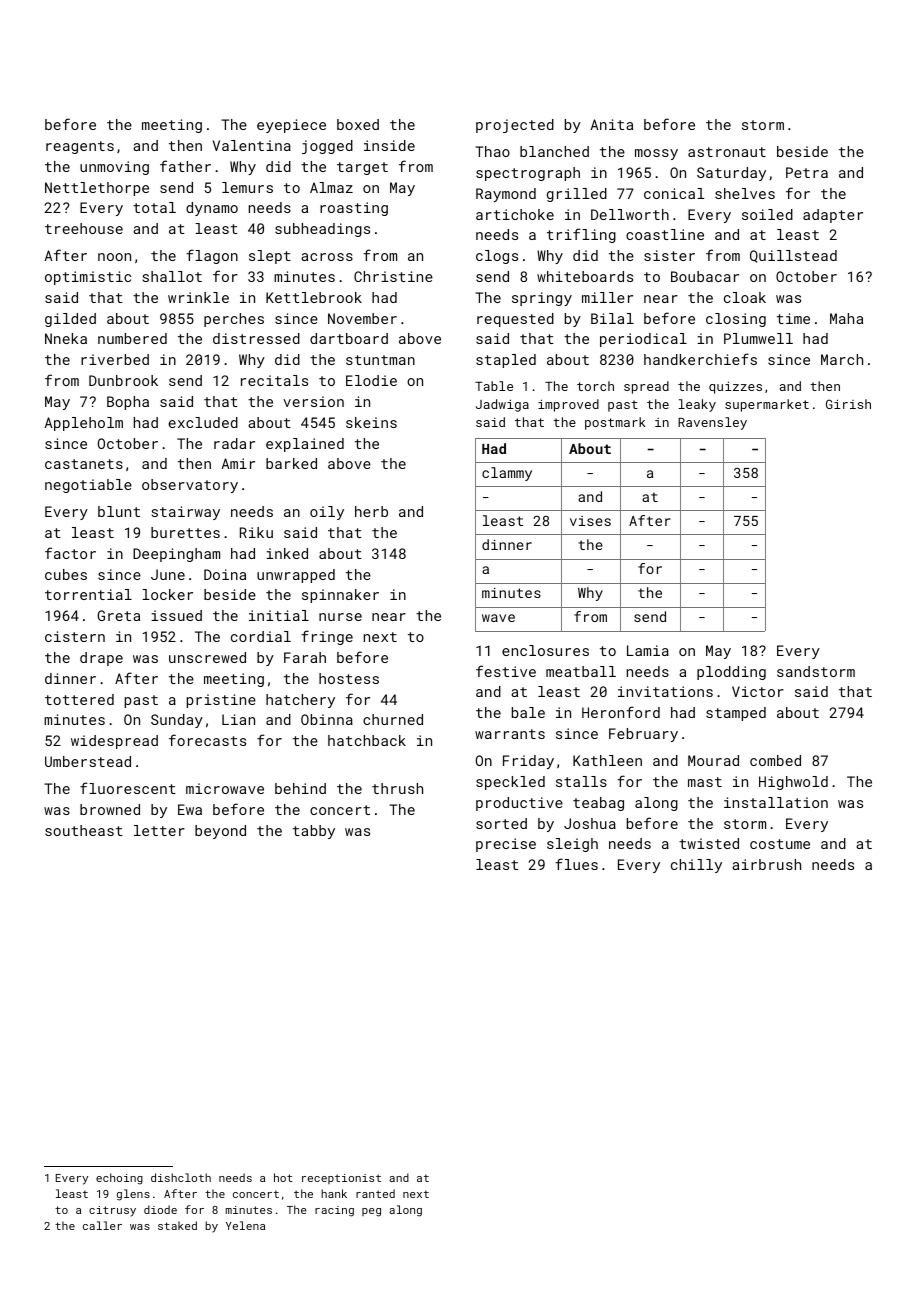  Describe the element at coordinates (758, 691) in the document. I see `Victor` at that location.
